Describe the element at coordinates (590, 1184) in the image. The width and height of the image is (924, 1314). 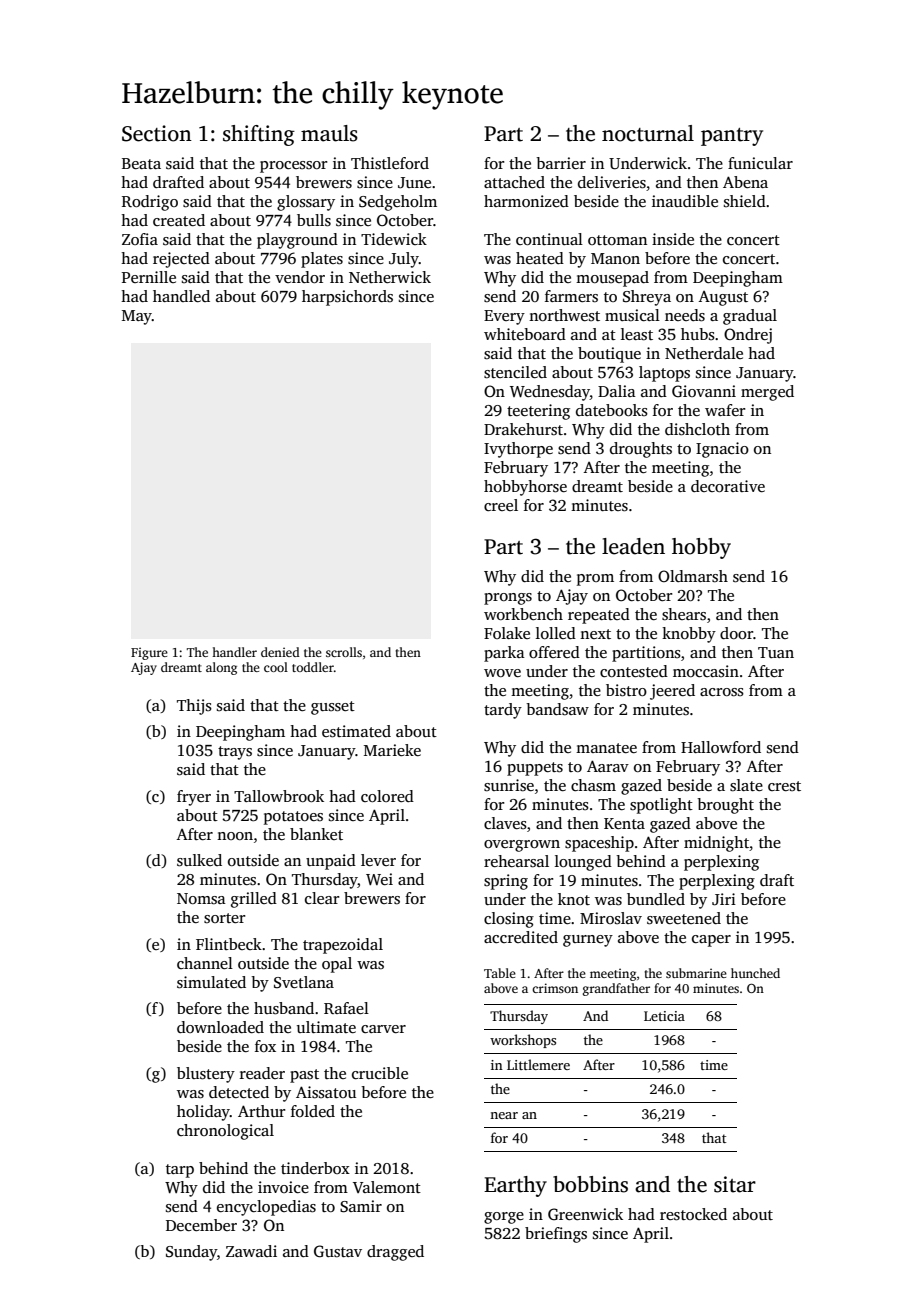
I see `bobbins` at that location.
